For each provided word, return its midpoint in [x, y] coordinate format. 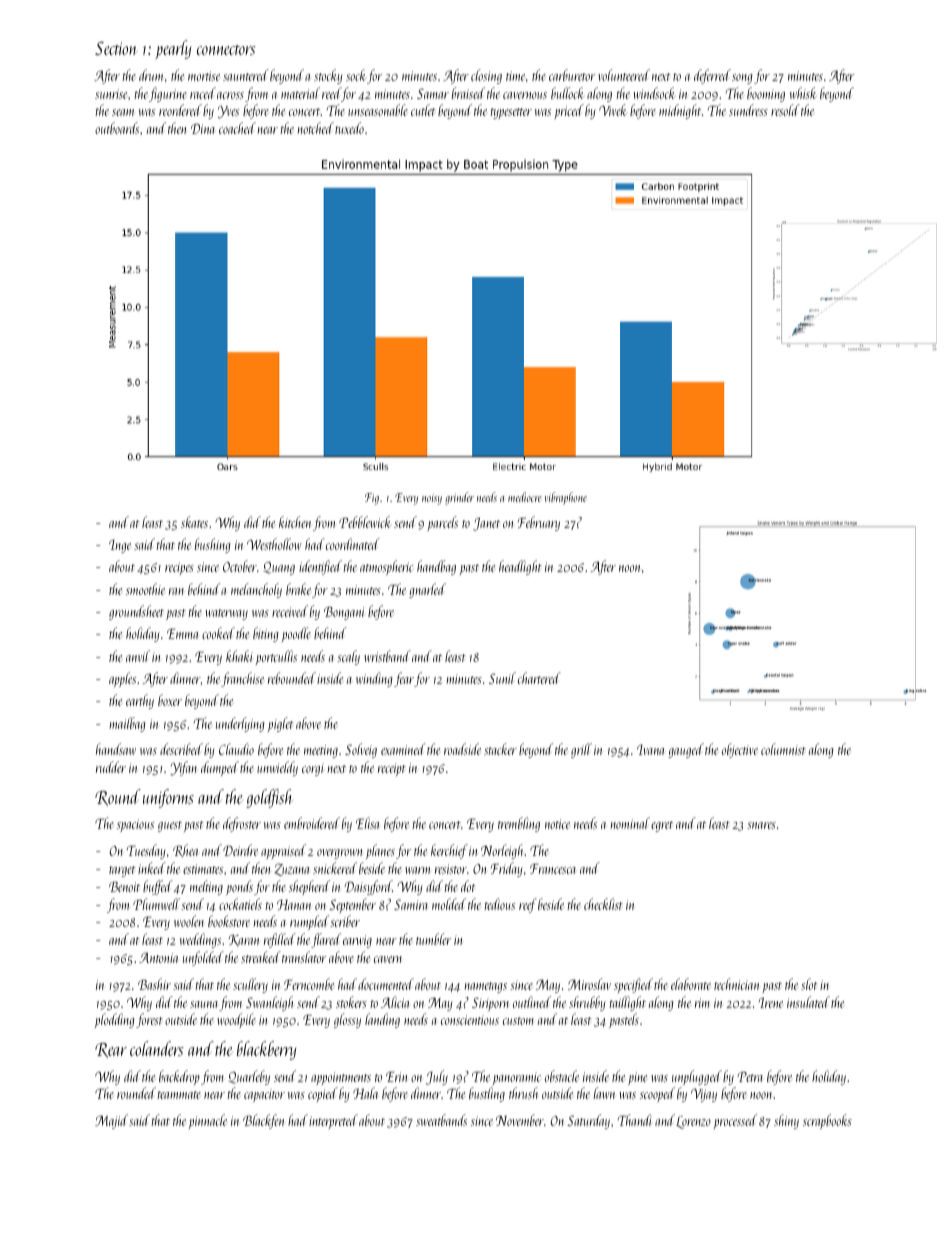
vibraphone [566, 498]
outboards [117, 128]
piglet [280, 724]
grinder [459, 498]
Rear [111, 1050]
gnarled [427, 590]
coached [237, 128]
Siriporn [490, 1004]
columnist [783, 749]
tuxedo [349, 128]
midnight [680, 111]
